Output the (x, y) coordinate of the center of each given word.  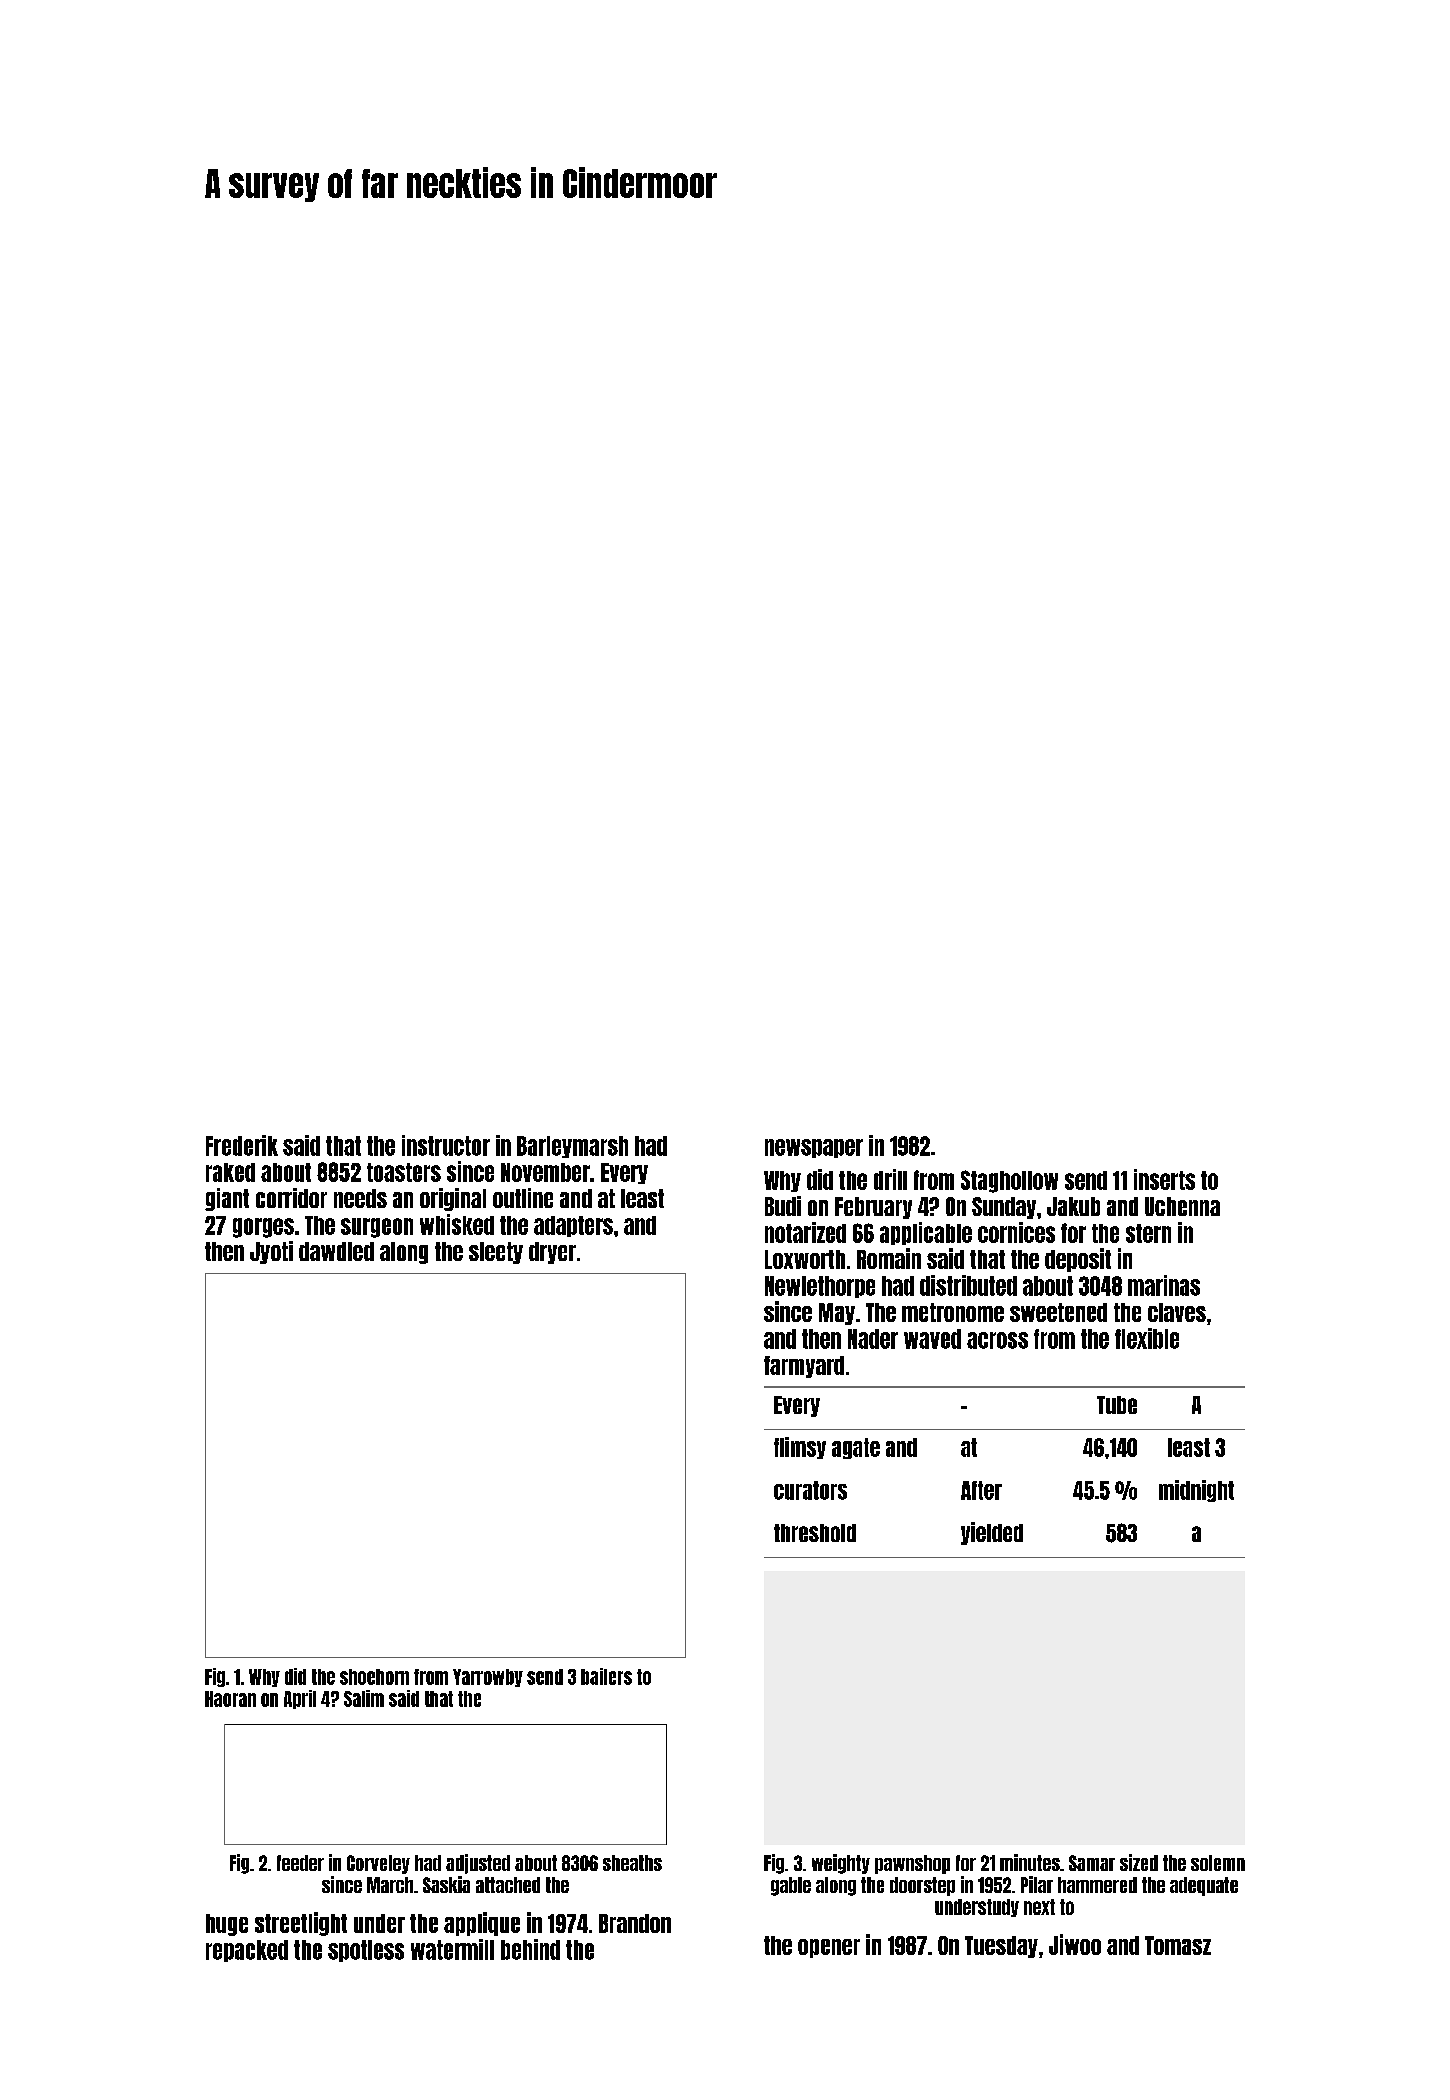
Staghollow (1009, 1181)
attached (508, 1885)
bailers (606, 1676)
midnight (1196, 1491)
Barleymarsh (572, 1147)
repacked (247, 1951)
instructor (446, 1145)
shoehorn (374, 1677)
